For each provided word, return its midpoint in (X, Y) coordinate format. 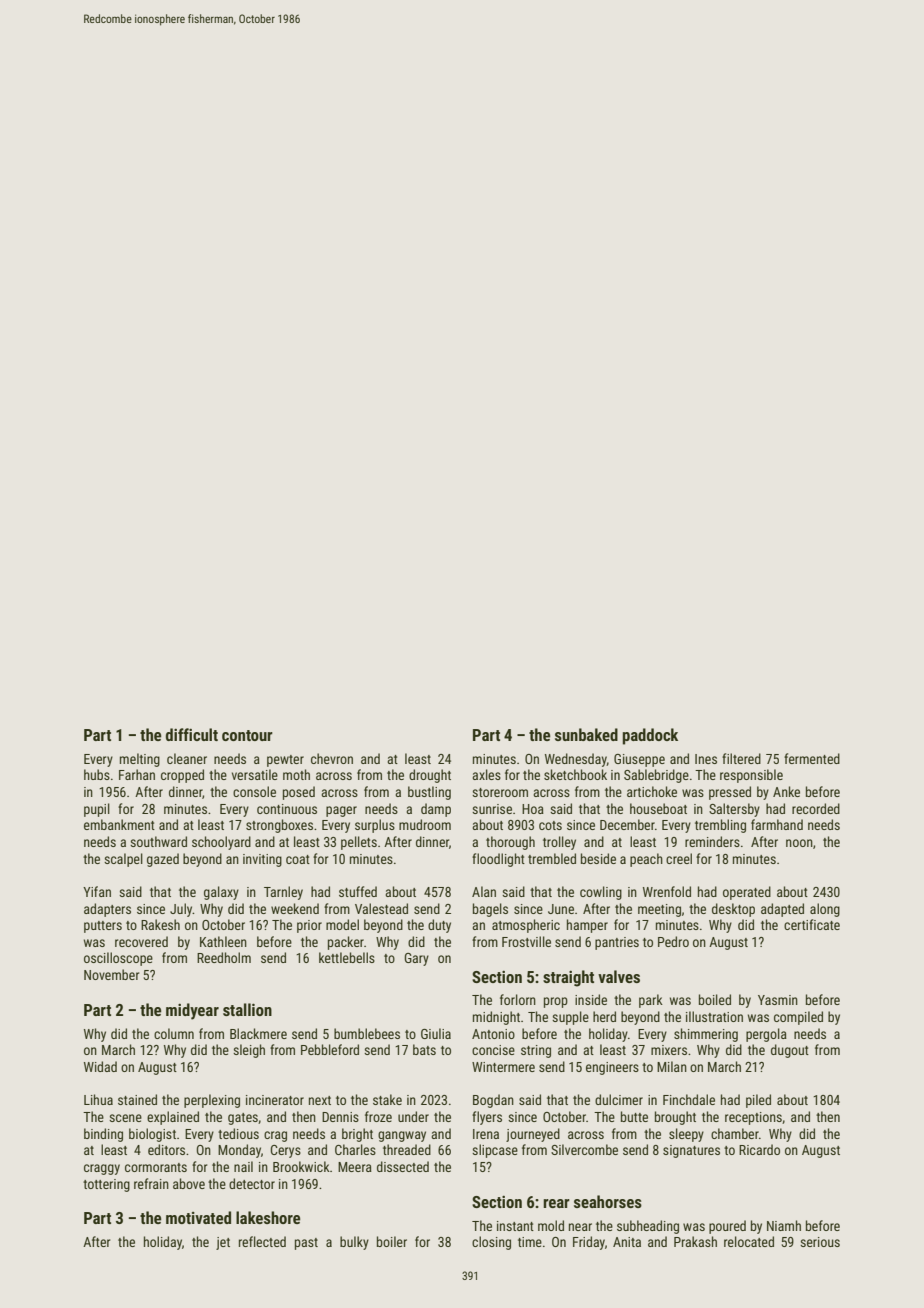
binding (103, 1135)
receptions (753, 1118)
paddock (650, 736)
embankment (119, 824)
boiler (392, 1241)
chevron (332, 758)
